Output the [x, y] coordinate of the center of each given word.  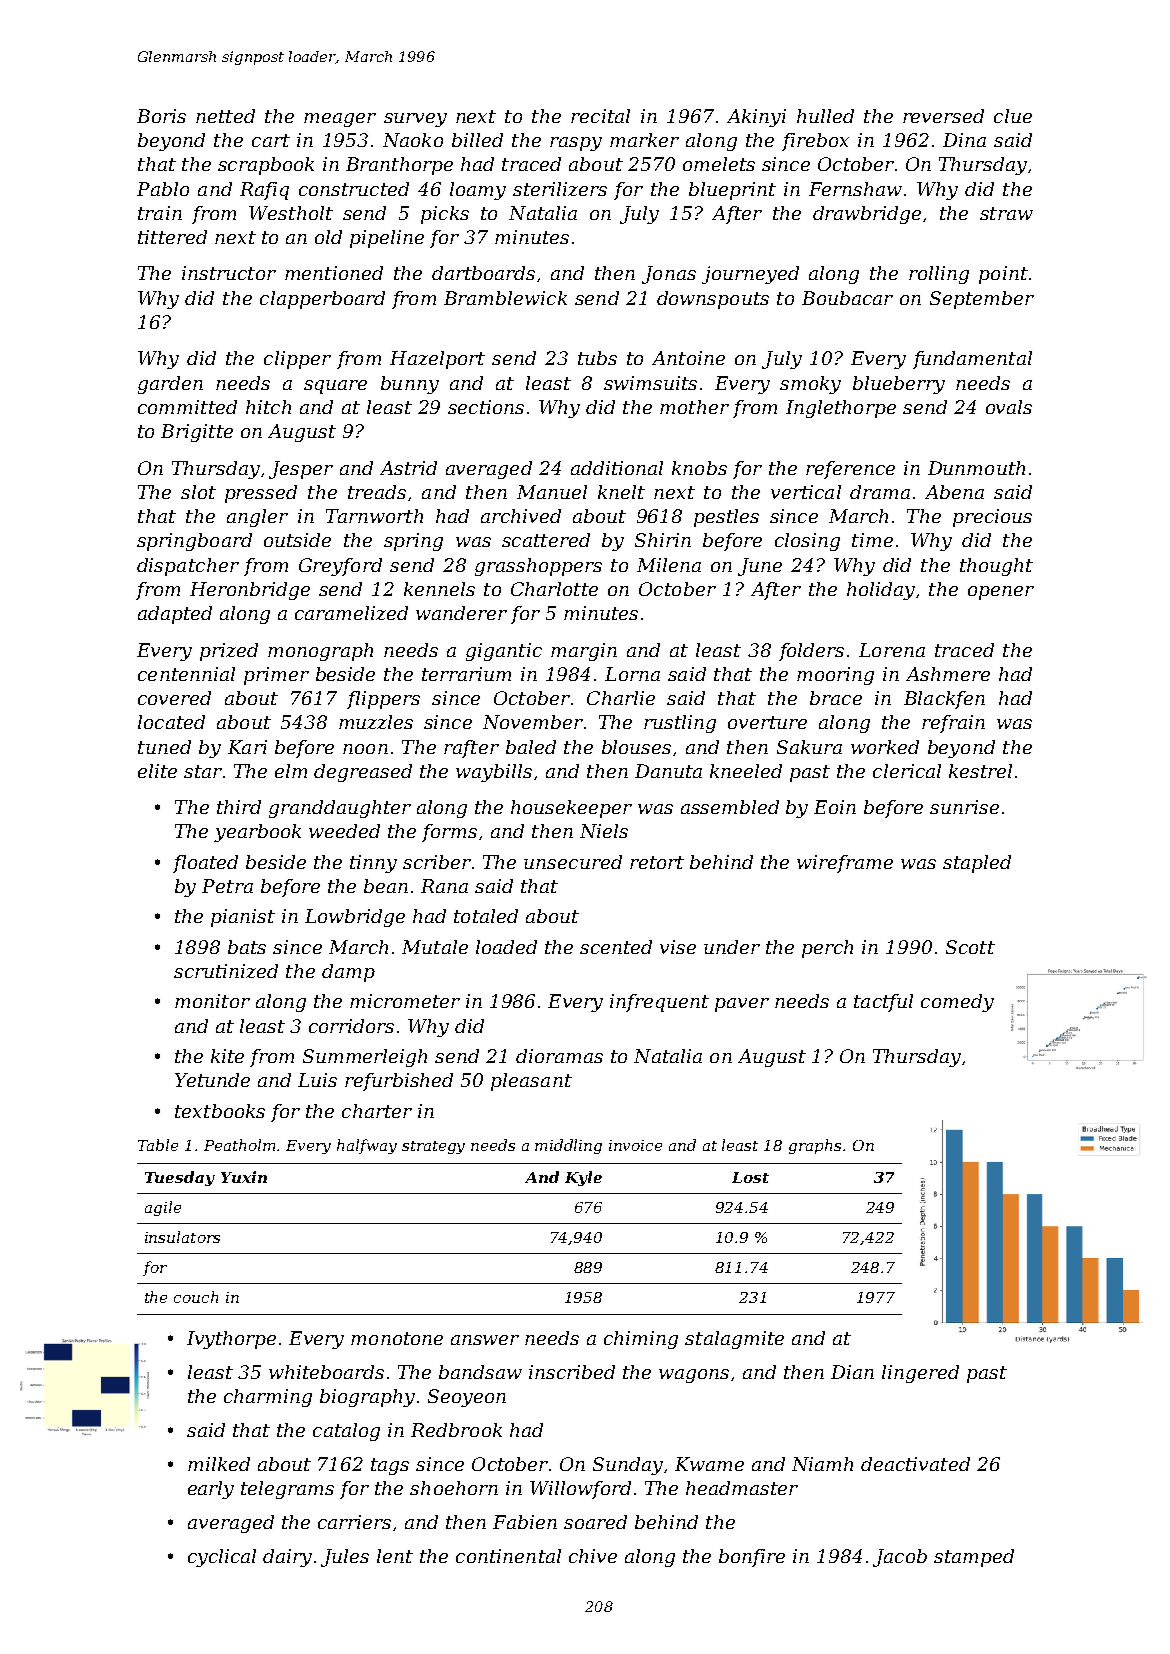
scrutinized [226, 971]
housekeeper [571, 809]
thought [996, 567]
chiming [641, 1340]
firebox [815, 142]
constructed [354, 189]
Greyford [340, 567]
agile [163, 1208]
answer [485, 1340]
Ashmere [948, 674]
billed [477, 140]
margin [584, 652]
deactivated [915, 1464]
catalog [346, 1432]
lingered [920, 1374]
